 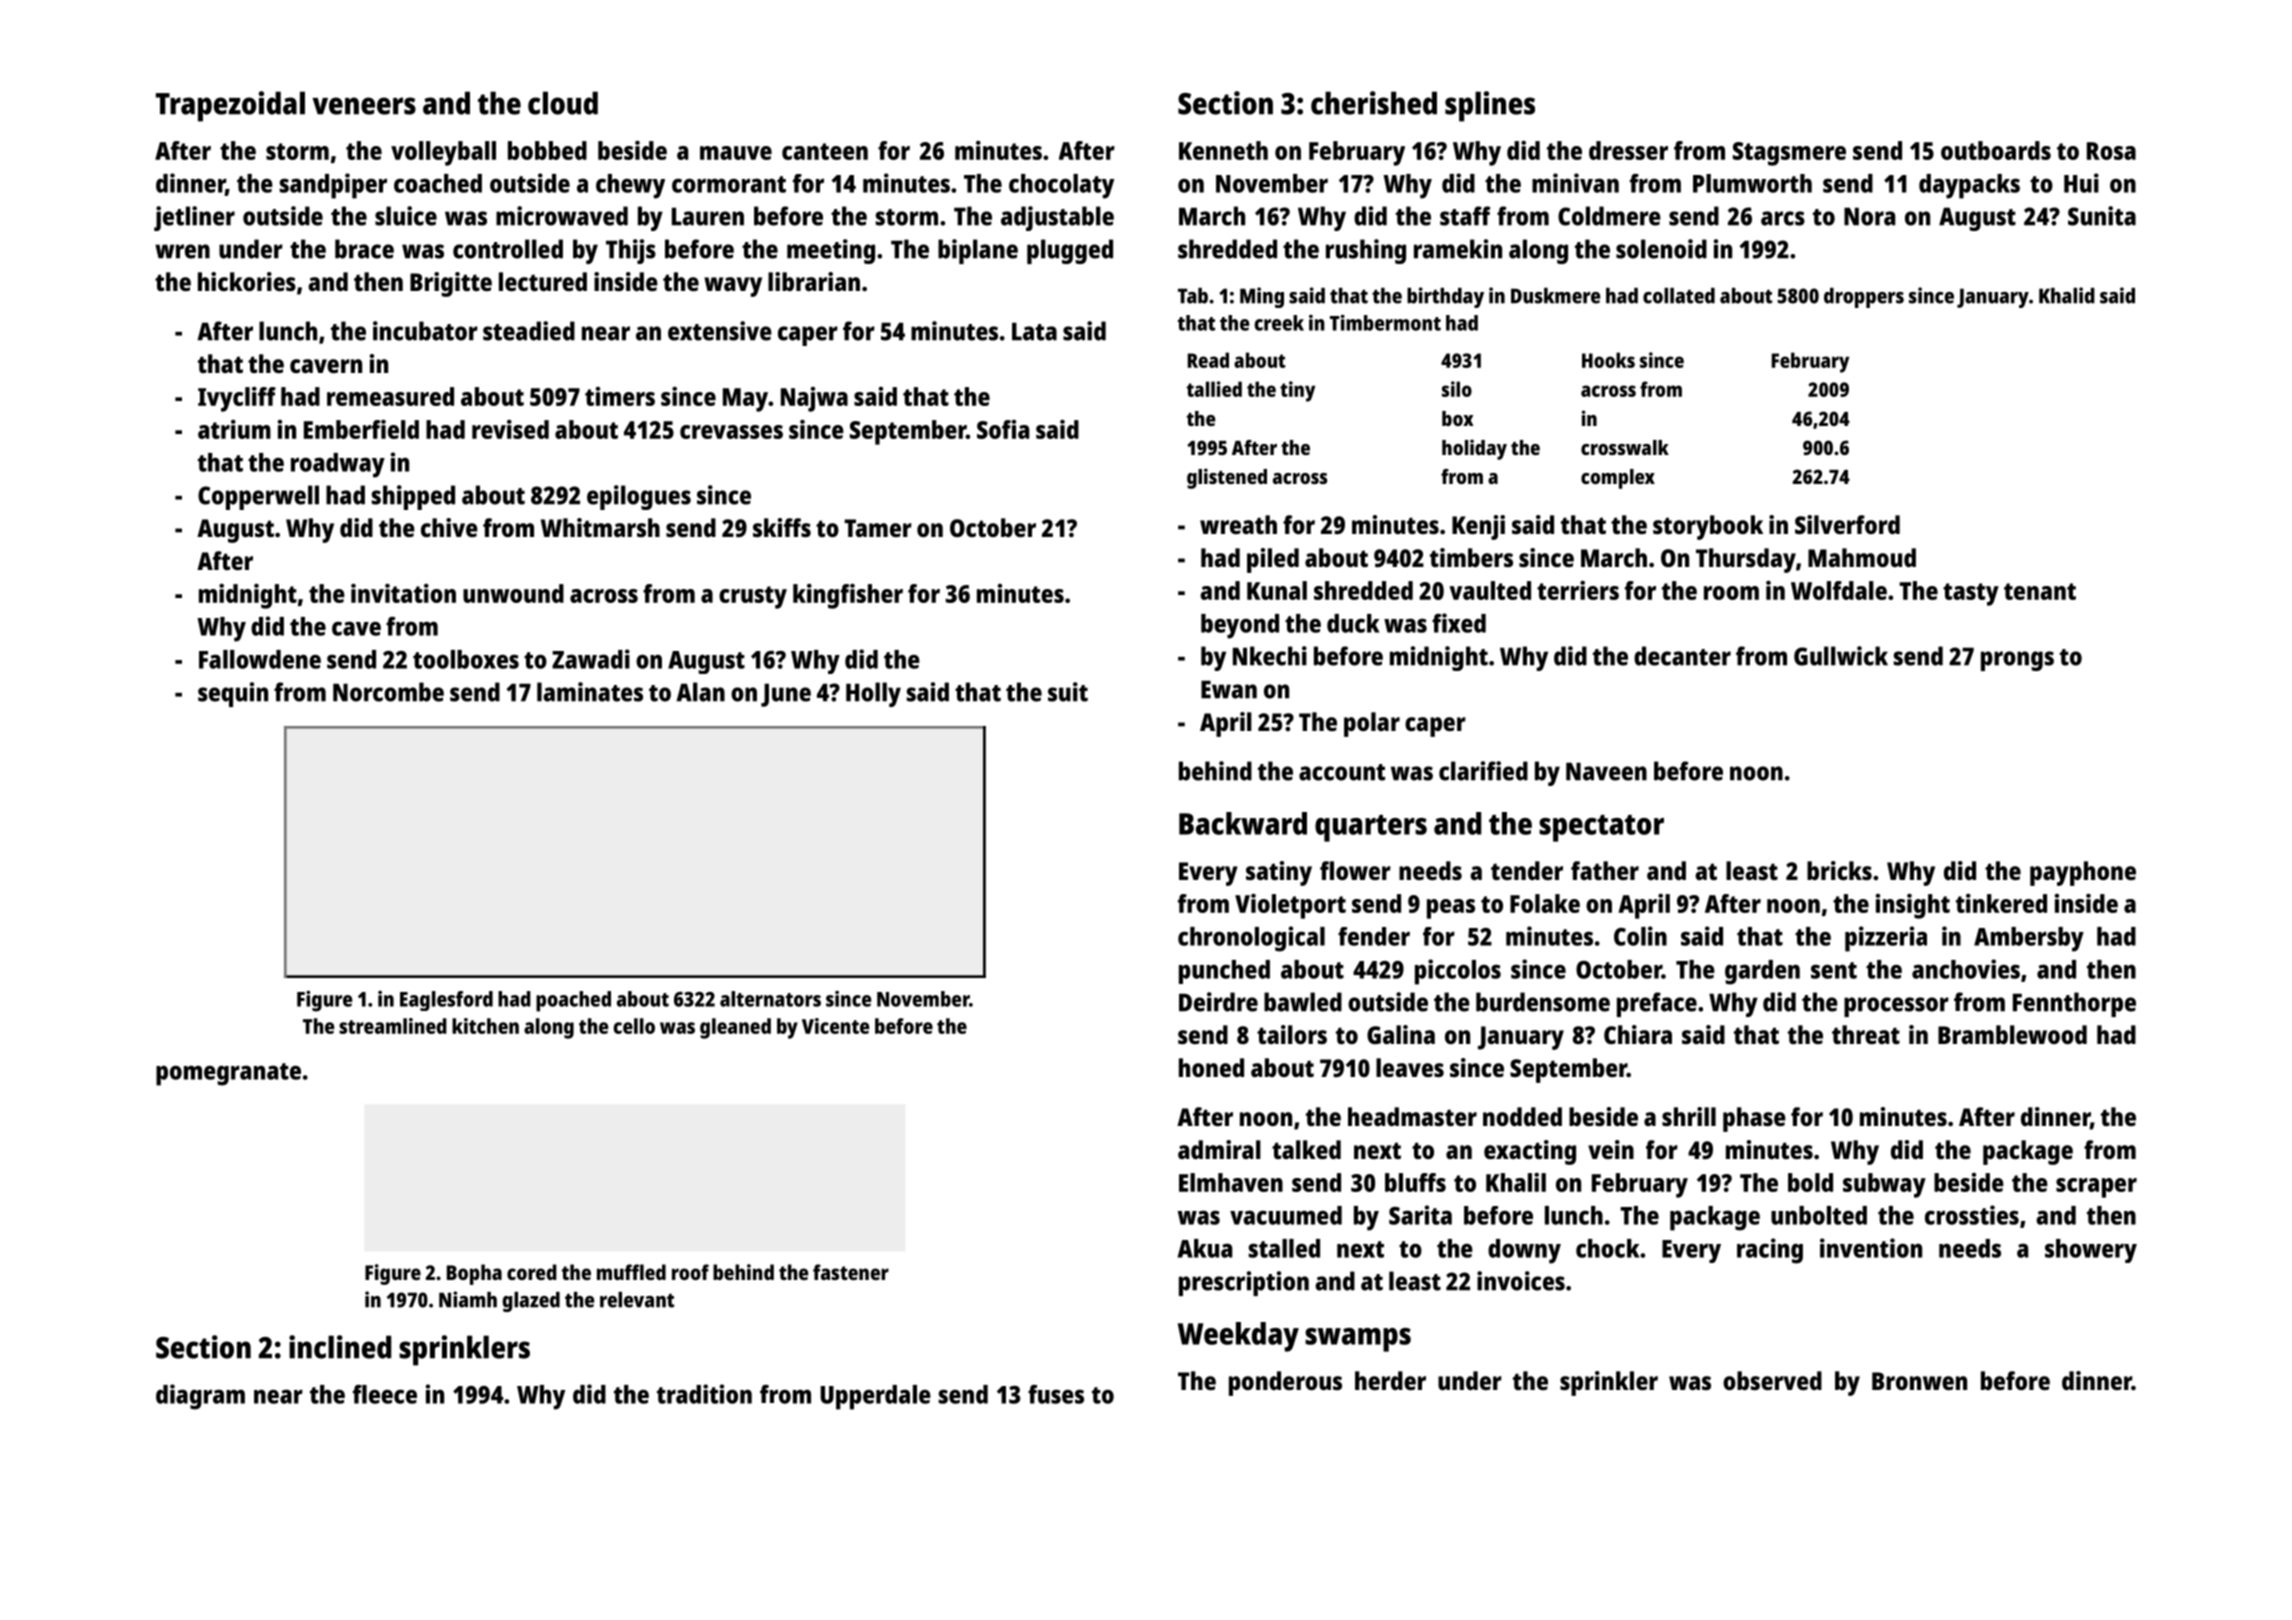 I want to click on outboards, so click(x=1996, y=150).
